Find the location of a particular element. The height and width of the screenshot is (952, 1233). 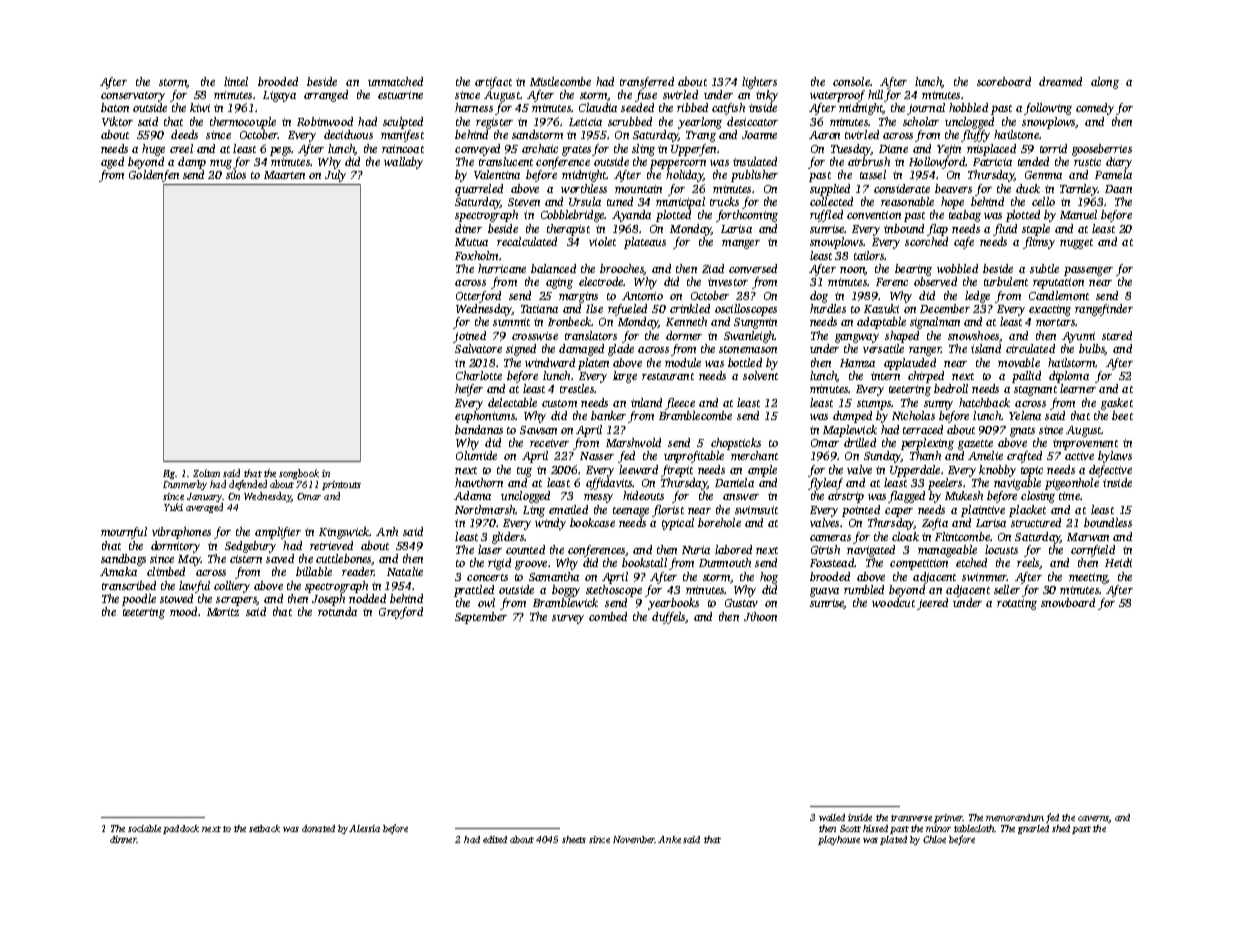

peelers is located at coordinates (945, 484).
